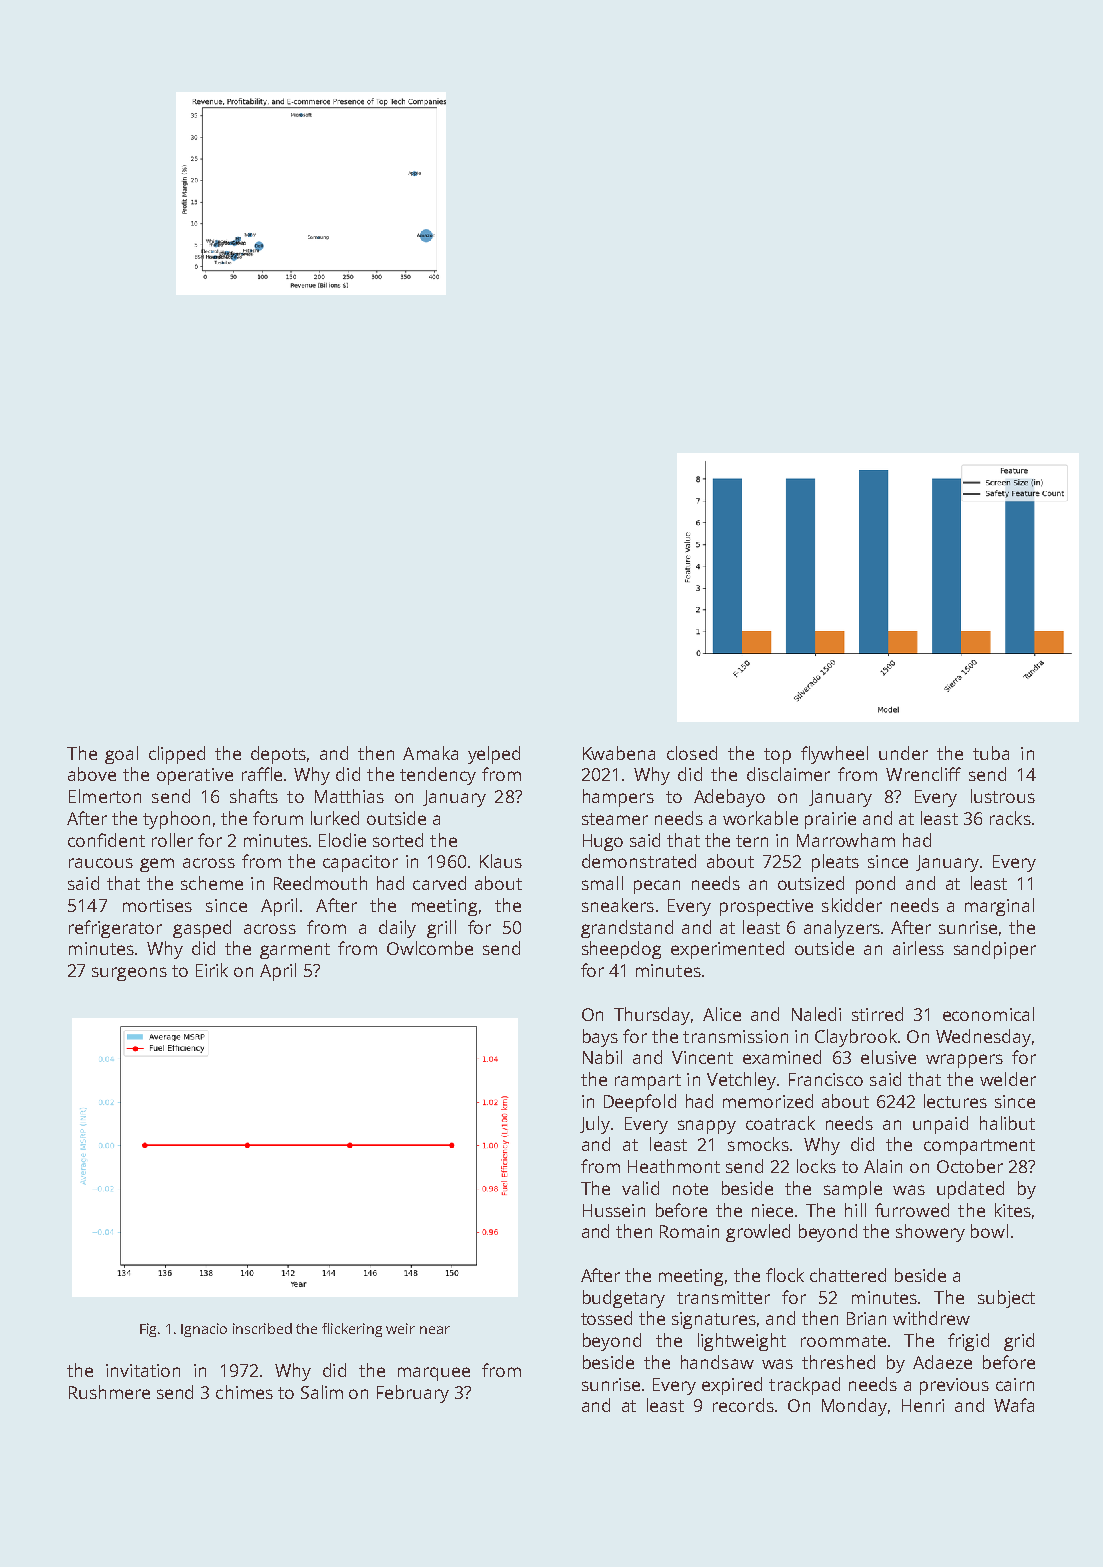  What do you see at coordinates (212, 970) in the screenshot?
I see `Eirik` at bounding box center [212, 970].
